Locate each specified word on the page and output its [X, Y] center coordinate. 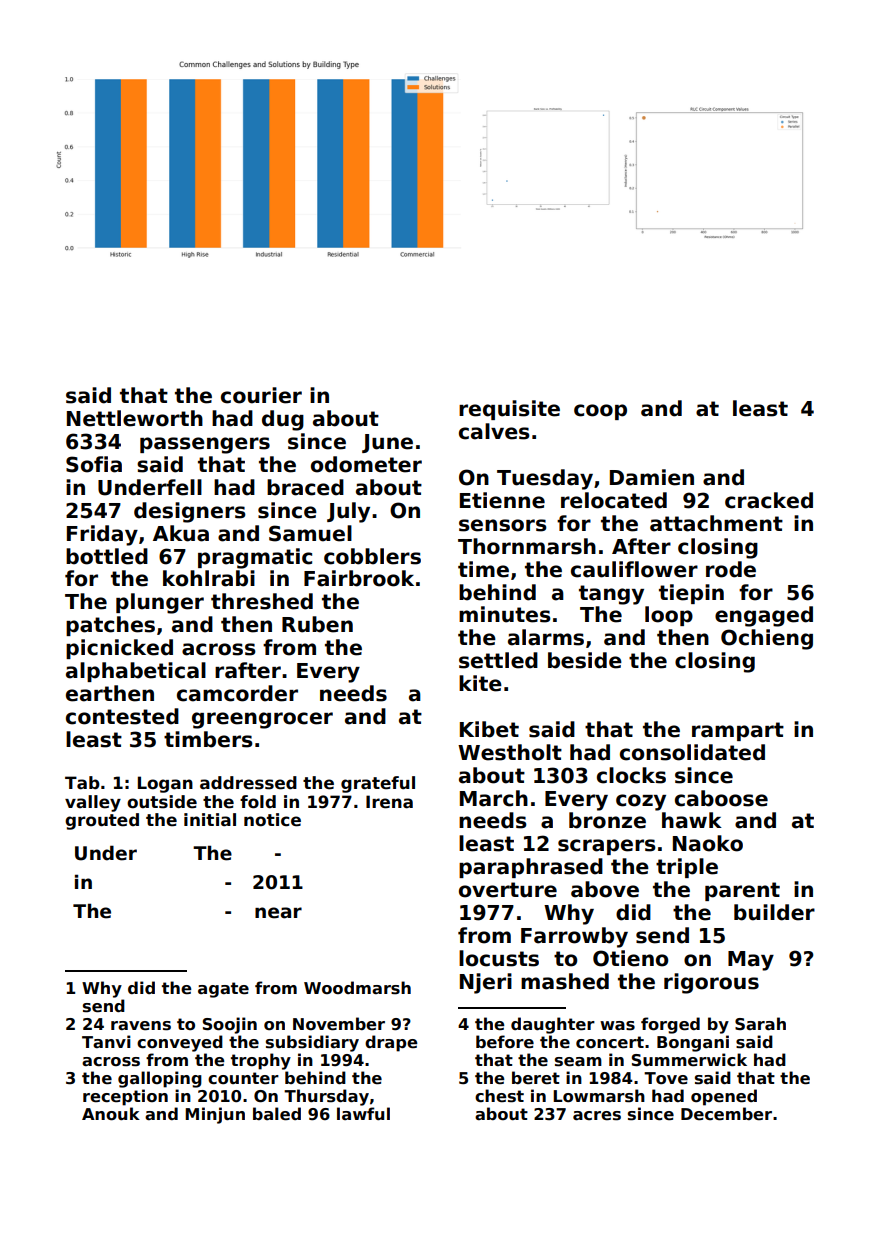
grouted [102, 821]
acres [597, 1116]
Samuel [310, 533]
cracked [769, 500]
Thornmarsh [527, 546]
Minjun [215, 1115]
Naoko [708, 843]
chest [499, 1096]
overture [508, 890]
